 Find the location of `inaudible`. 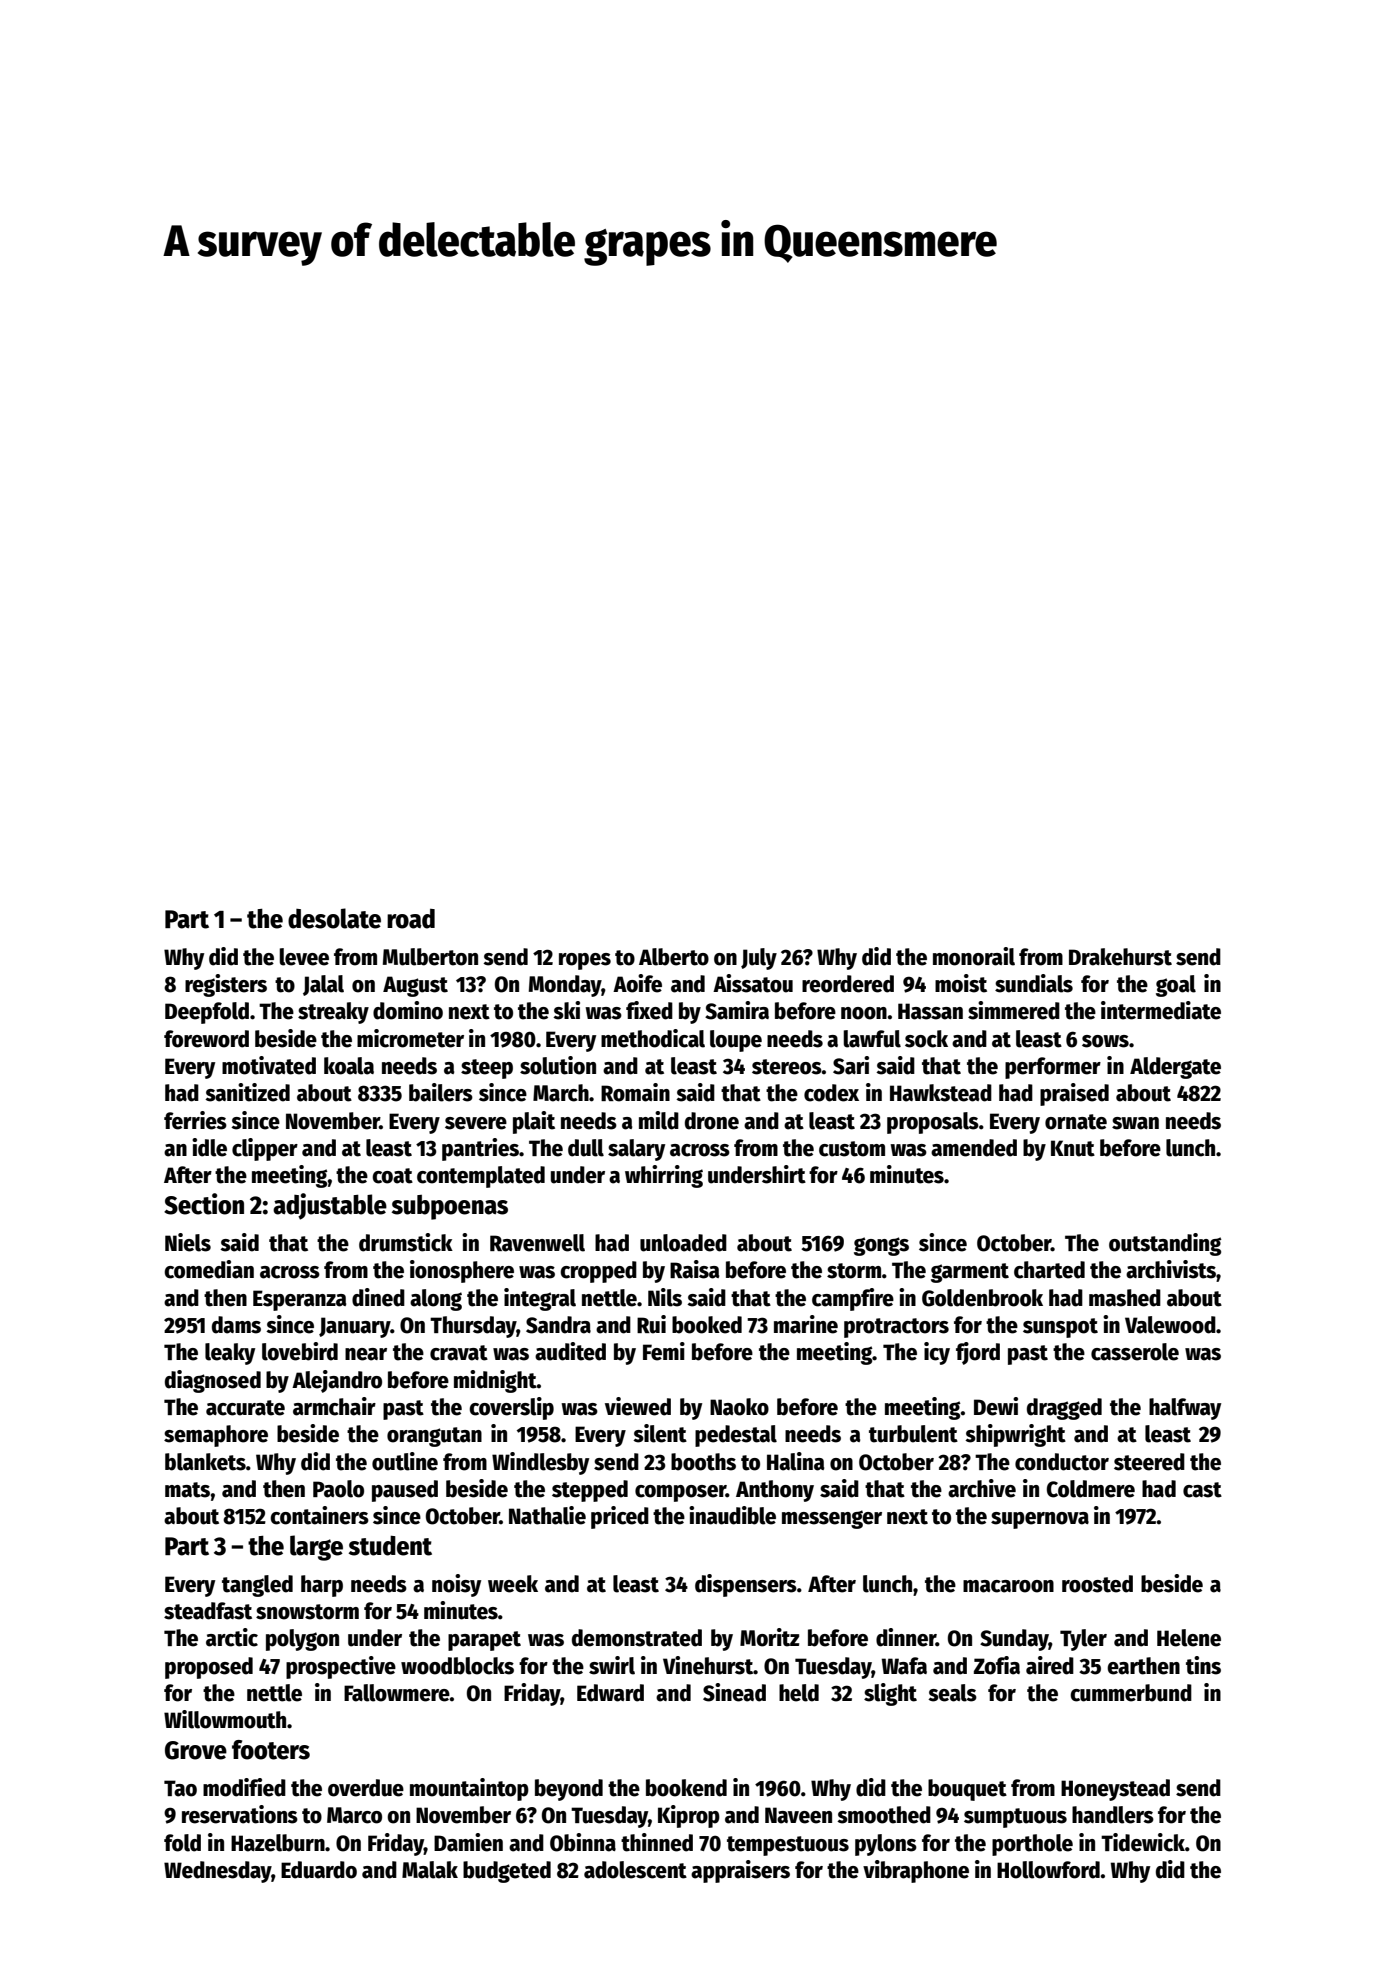

inaudible is located at coordinates (732, 1515).
